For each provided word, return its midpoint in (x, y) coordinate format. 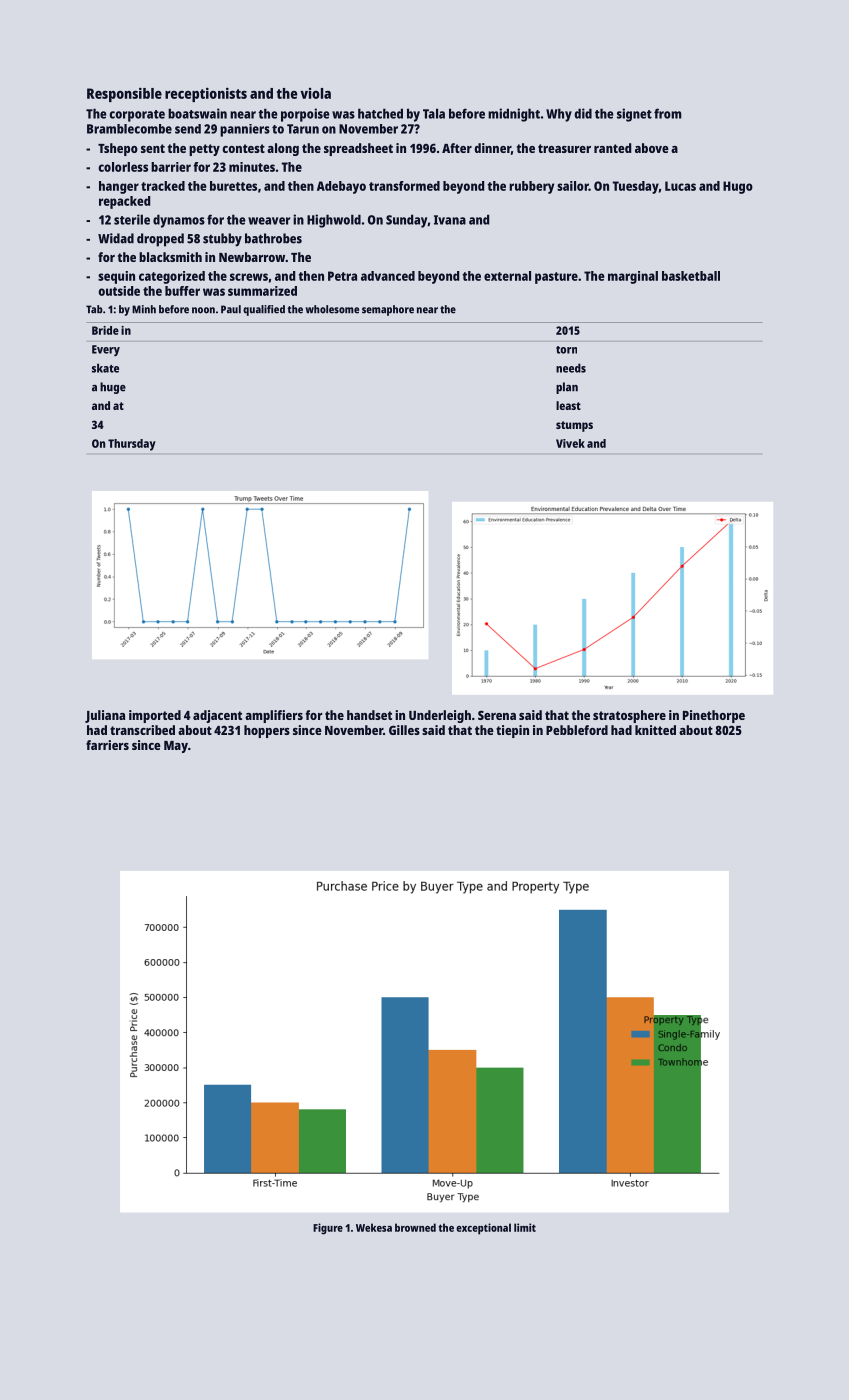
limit (525, 1227)
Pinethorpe (714, 716)
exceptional (483, 1229)
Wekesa (374, 1227)
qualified (264, 310)
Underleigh (440, 716)
